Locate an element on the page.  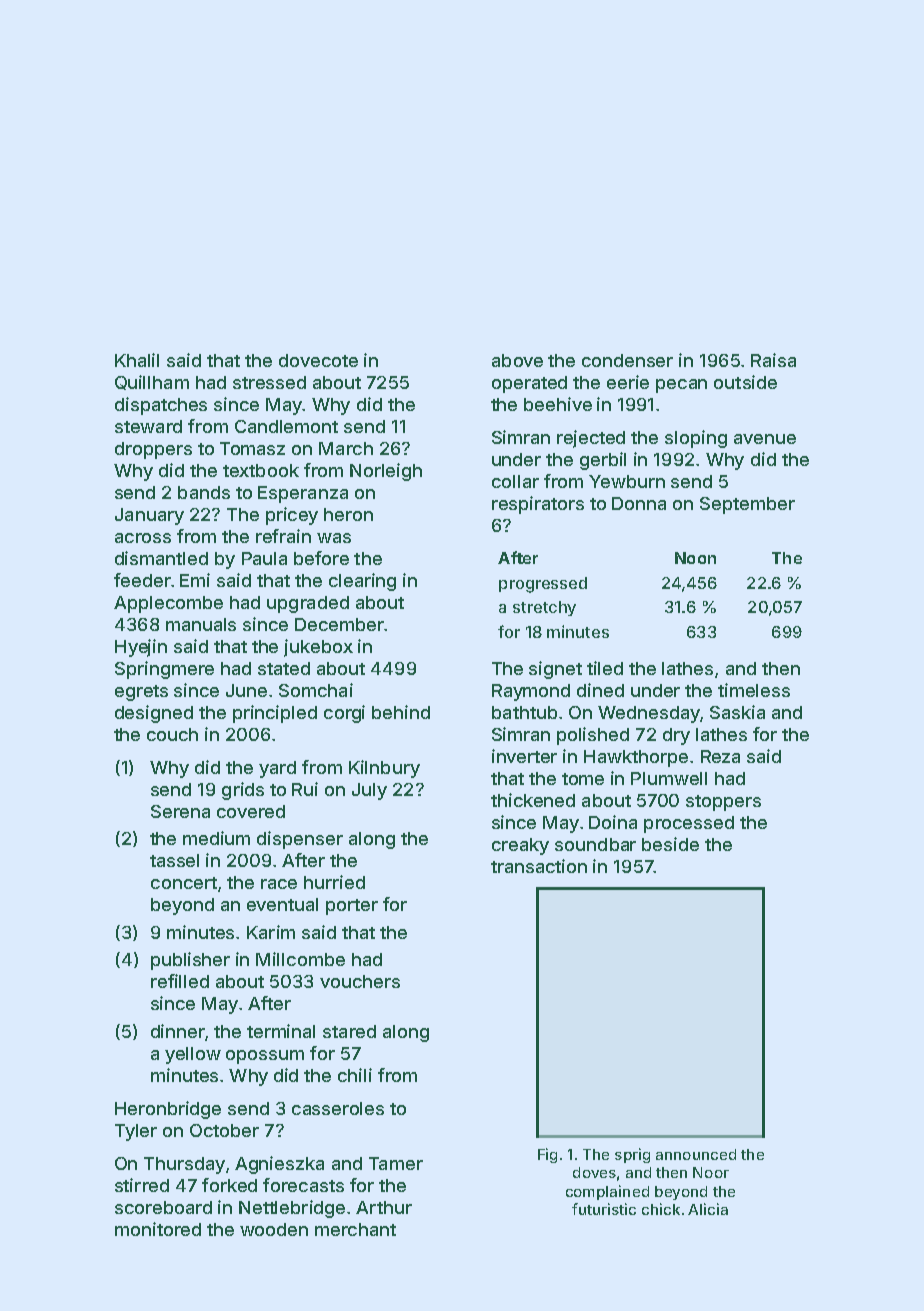
December is located at coordinates (339, 624).
